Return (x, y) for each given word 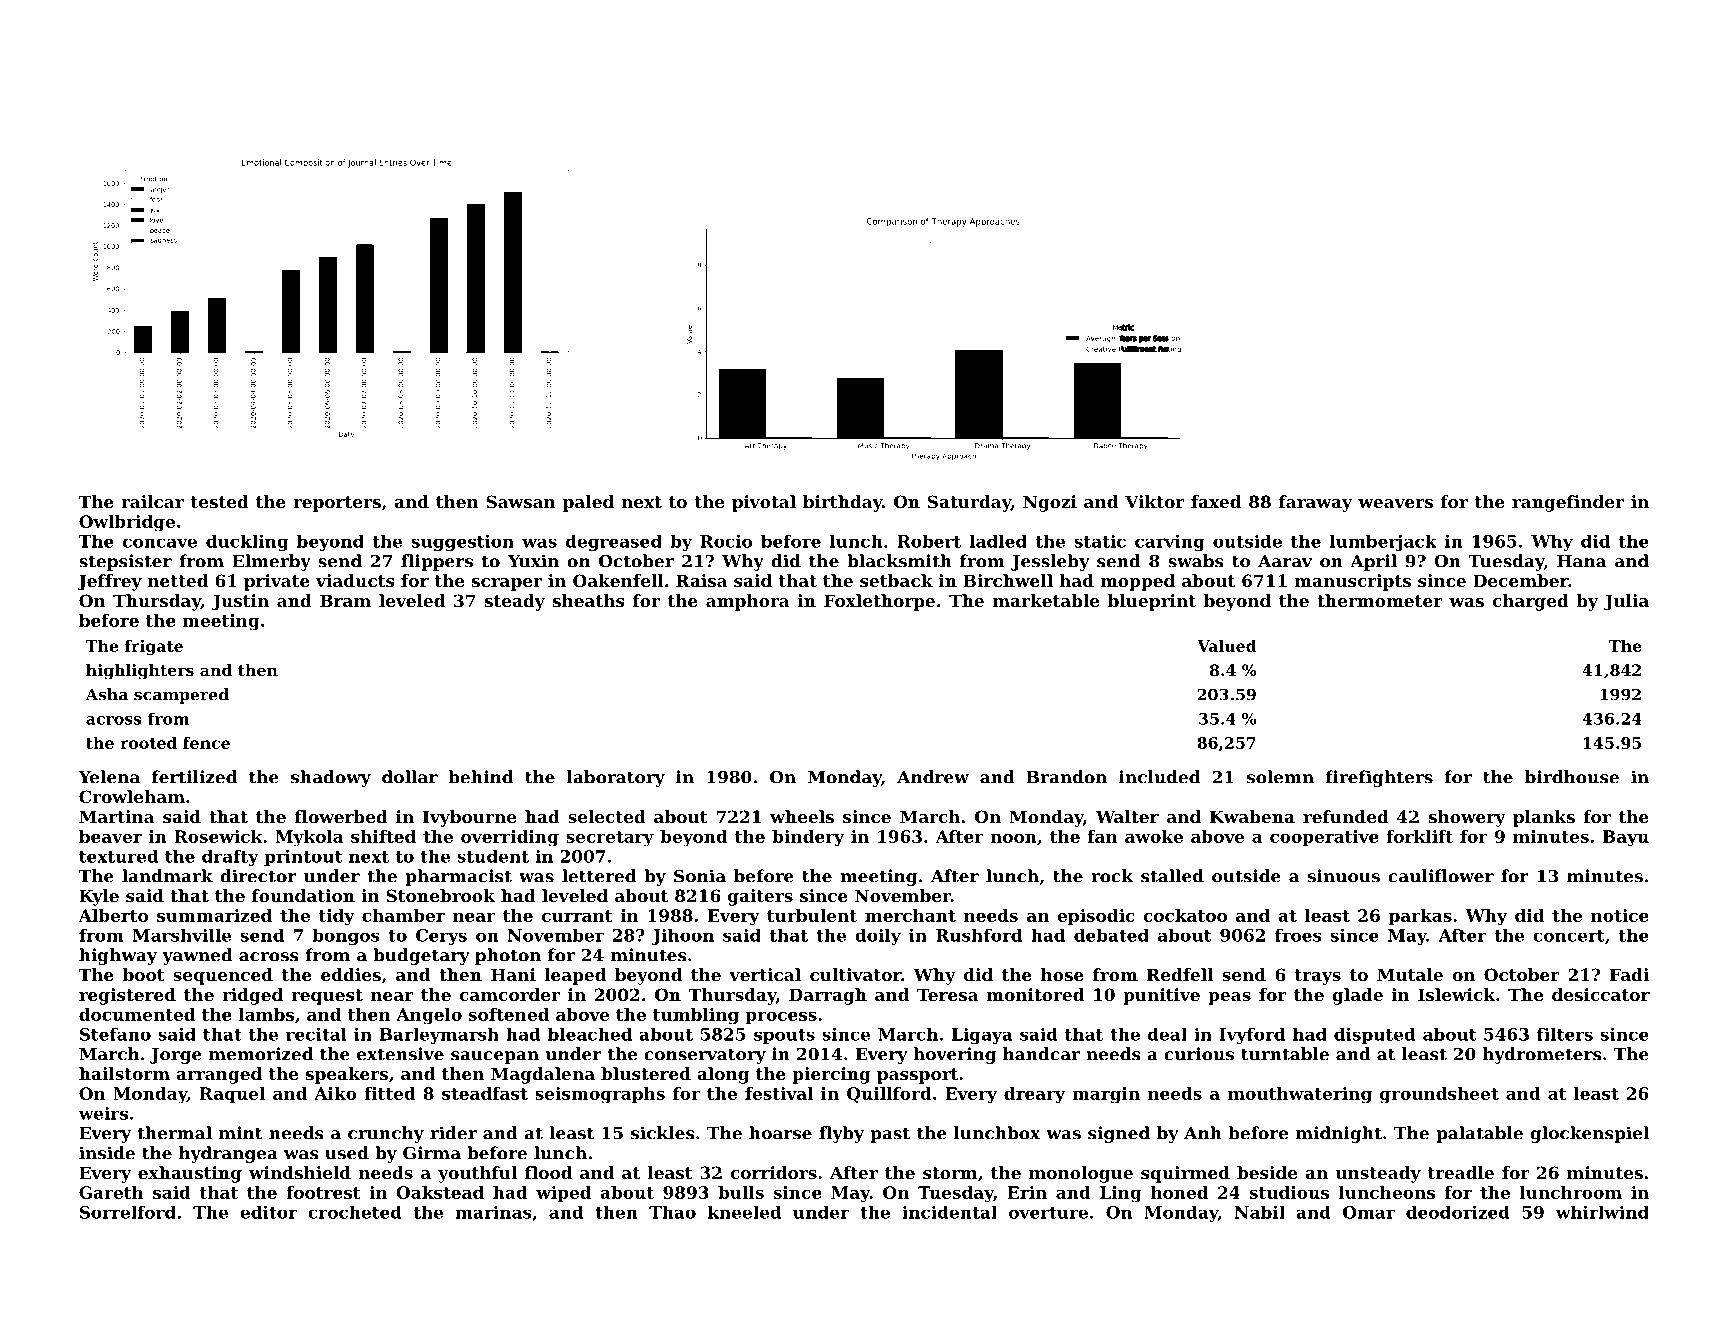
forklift (1419, 836)
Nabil (1260, 1212)
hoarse (780, 1133)
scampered (181, 696)
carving (1170, 543)
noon (1013, 838)
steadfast (485, 1093)
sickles (663, 1133)
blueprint (1152, 602)
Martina (117, 816)
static (1100, 541)
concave (160, 543)
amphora (748, 602)
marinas (493, 1212)
